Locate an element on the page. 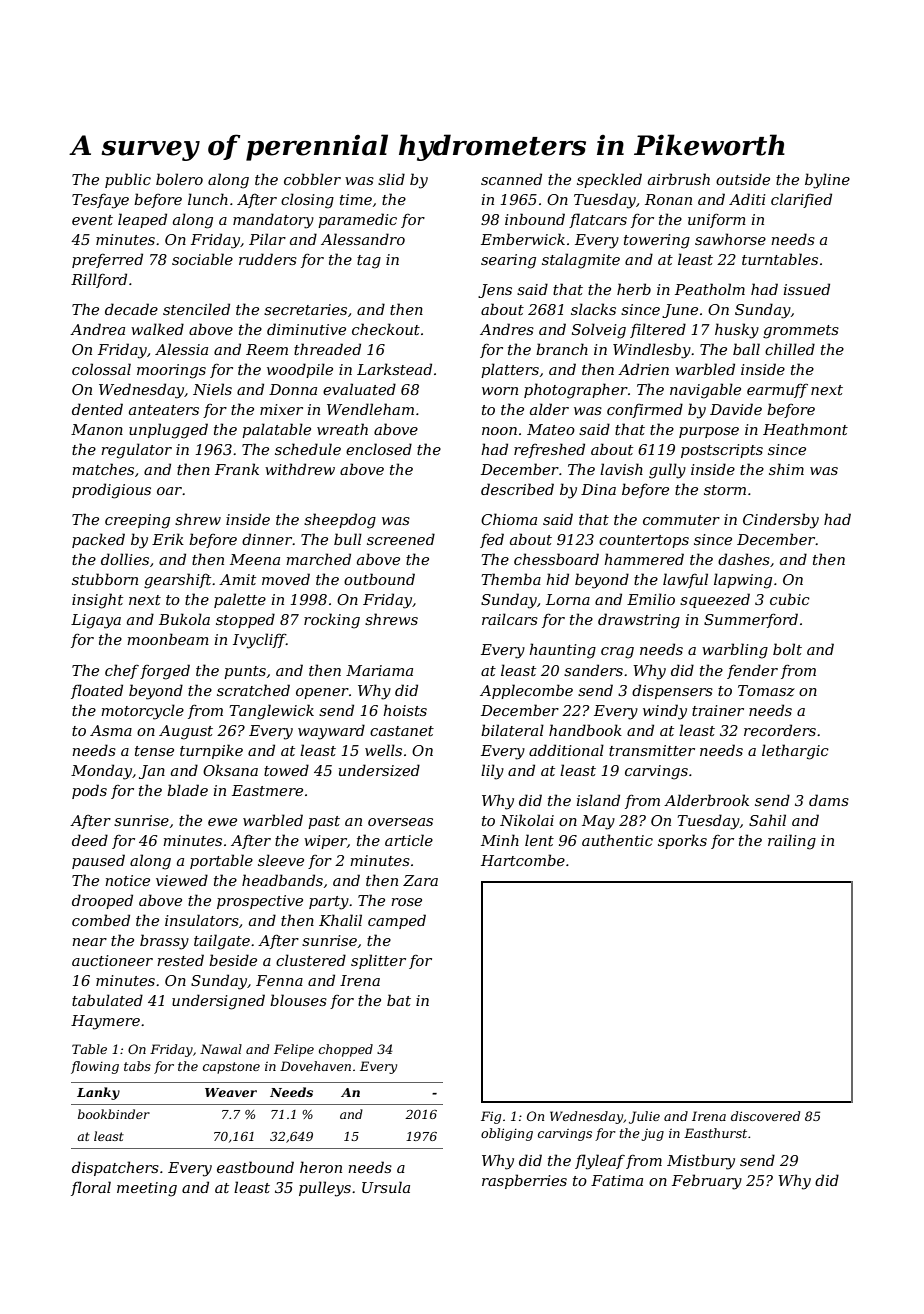 Image resolution: width=924 pixels, height=1314 pixels. railing is located at coordinates (792, 842).
